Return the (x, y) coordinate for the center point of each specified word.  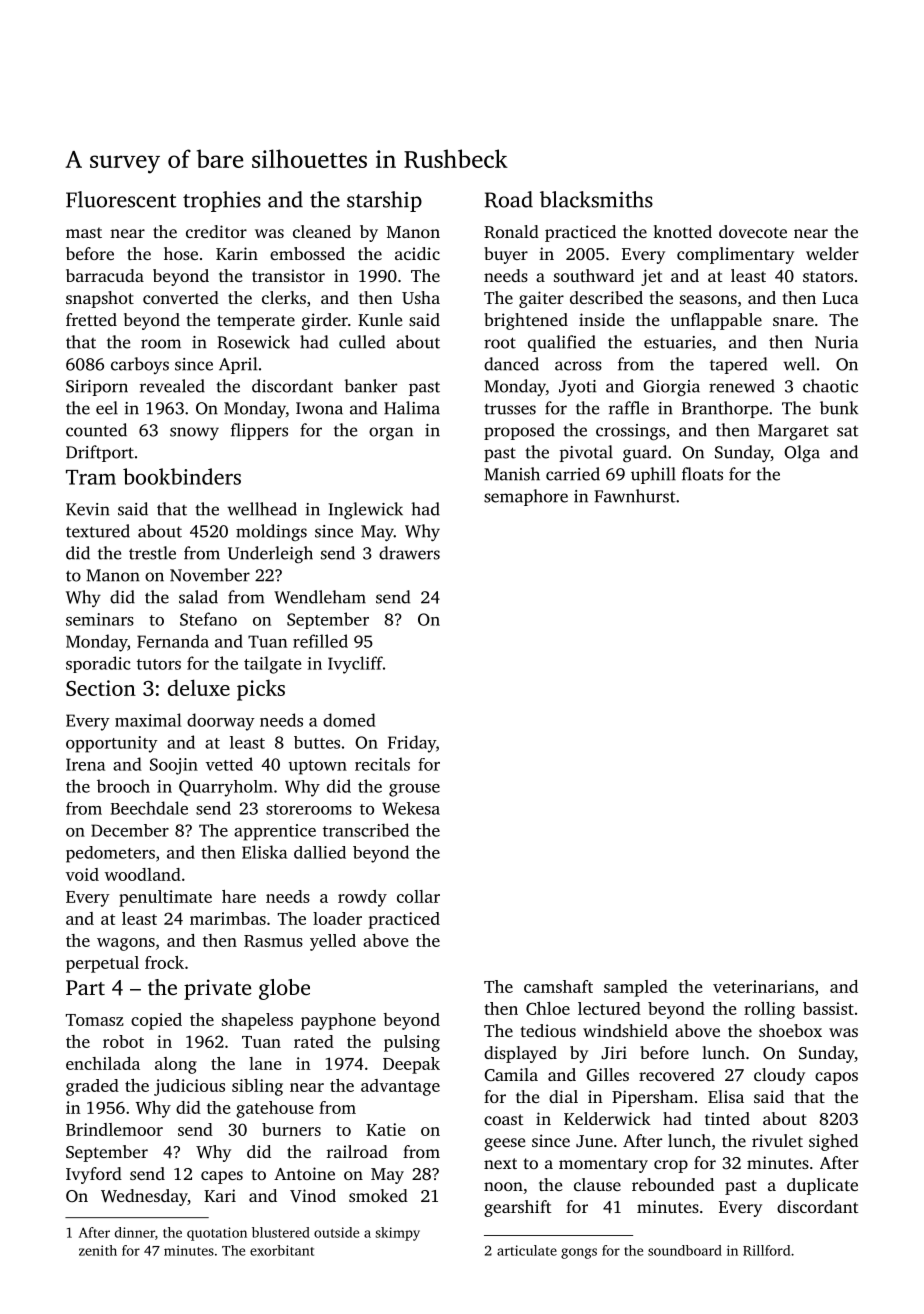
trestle (152, 553)
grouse (414, 790)
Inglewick (366, 510)
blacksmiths (596, 199)
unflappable (716, 321)
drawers (409, 553)
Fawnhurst (635, 496)
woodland (143, 874)
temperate (256, 322)
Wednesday (144, 1197)
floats (702, 474)
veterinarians (763, 986)
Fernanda (173, 641)
